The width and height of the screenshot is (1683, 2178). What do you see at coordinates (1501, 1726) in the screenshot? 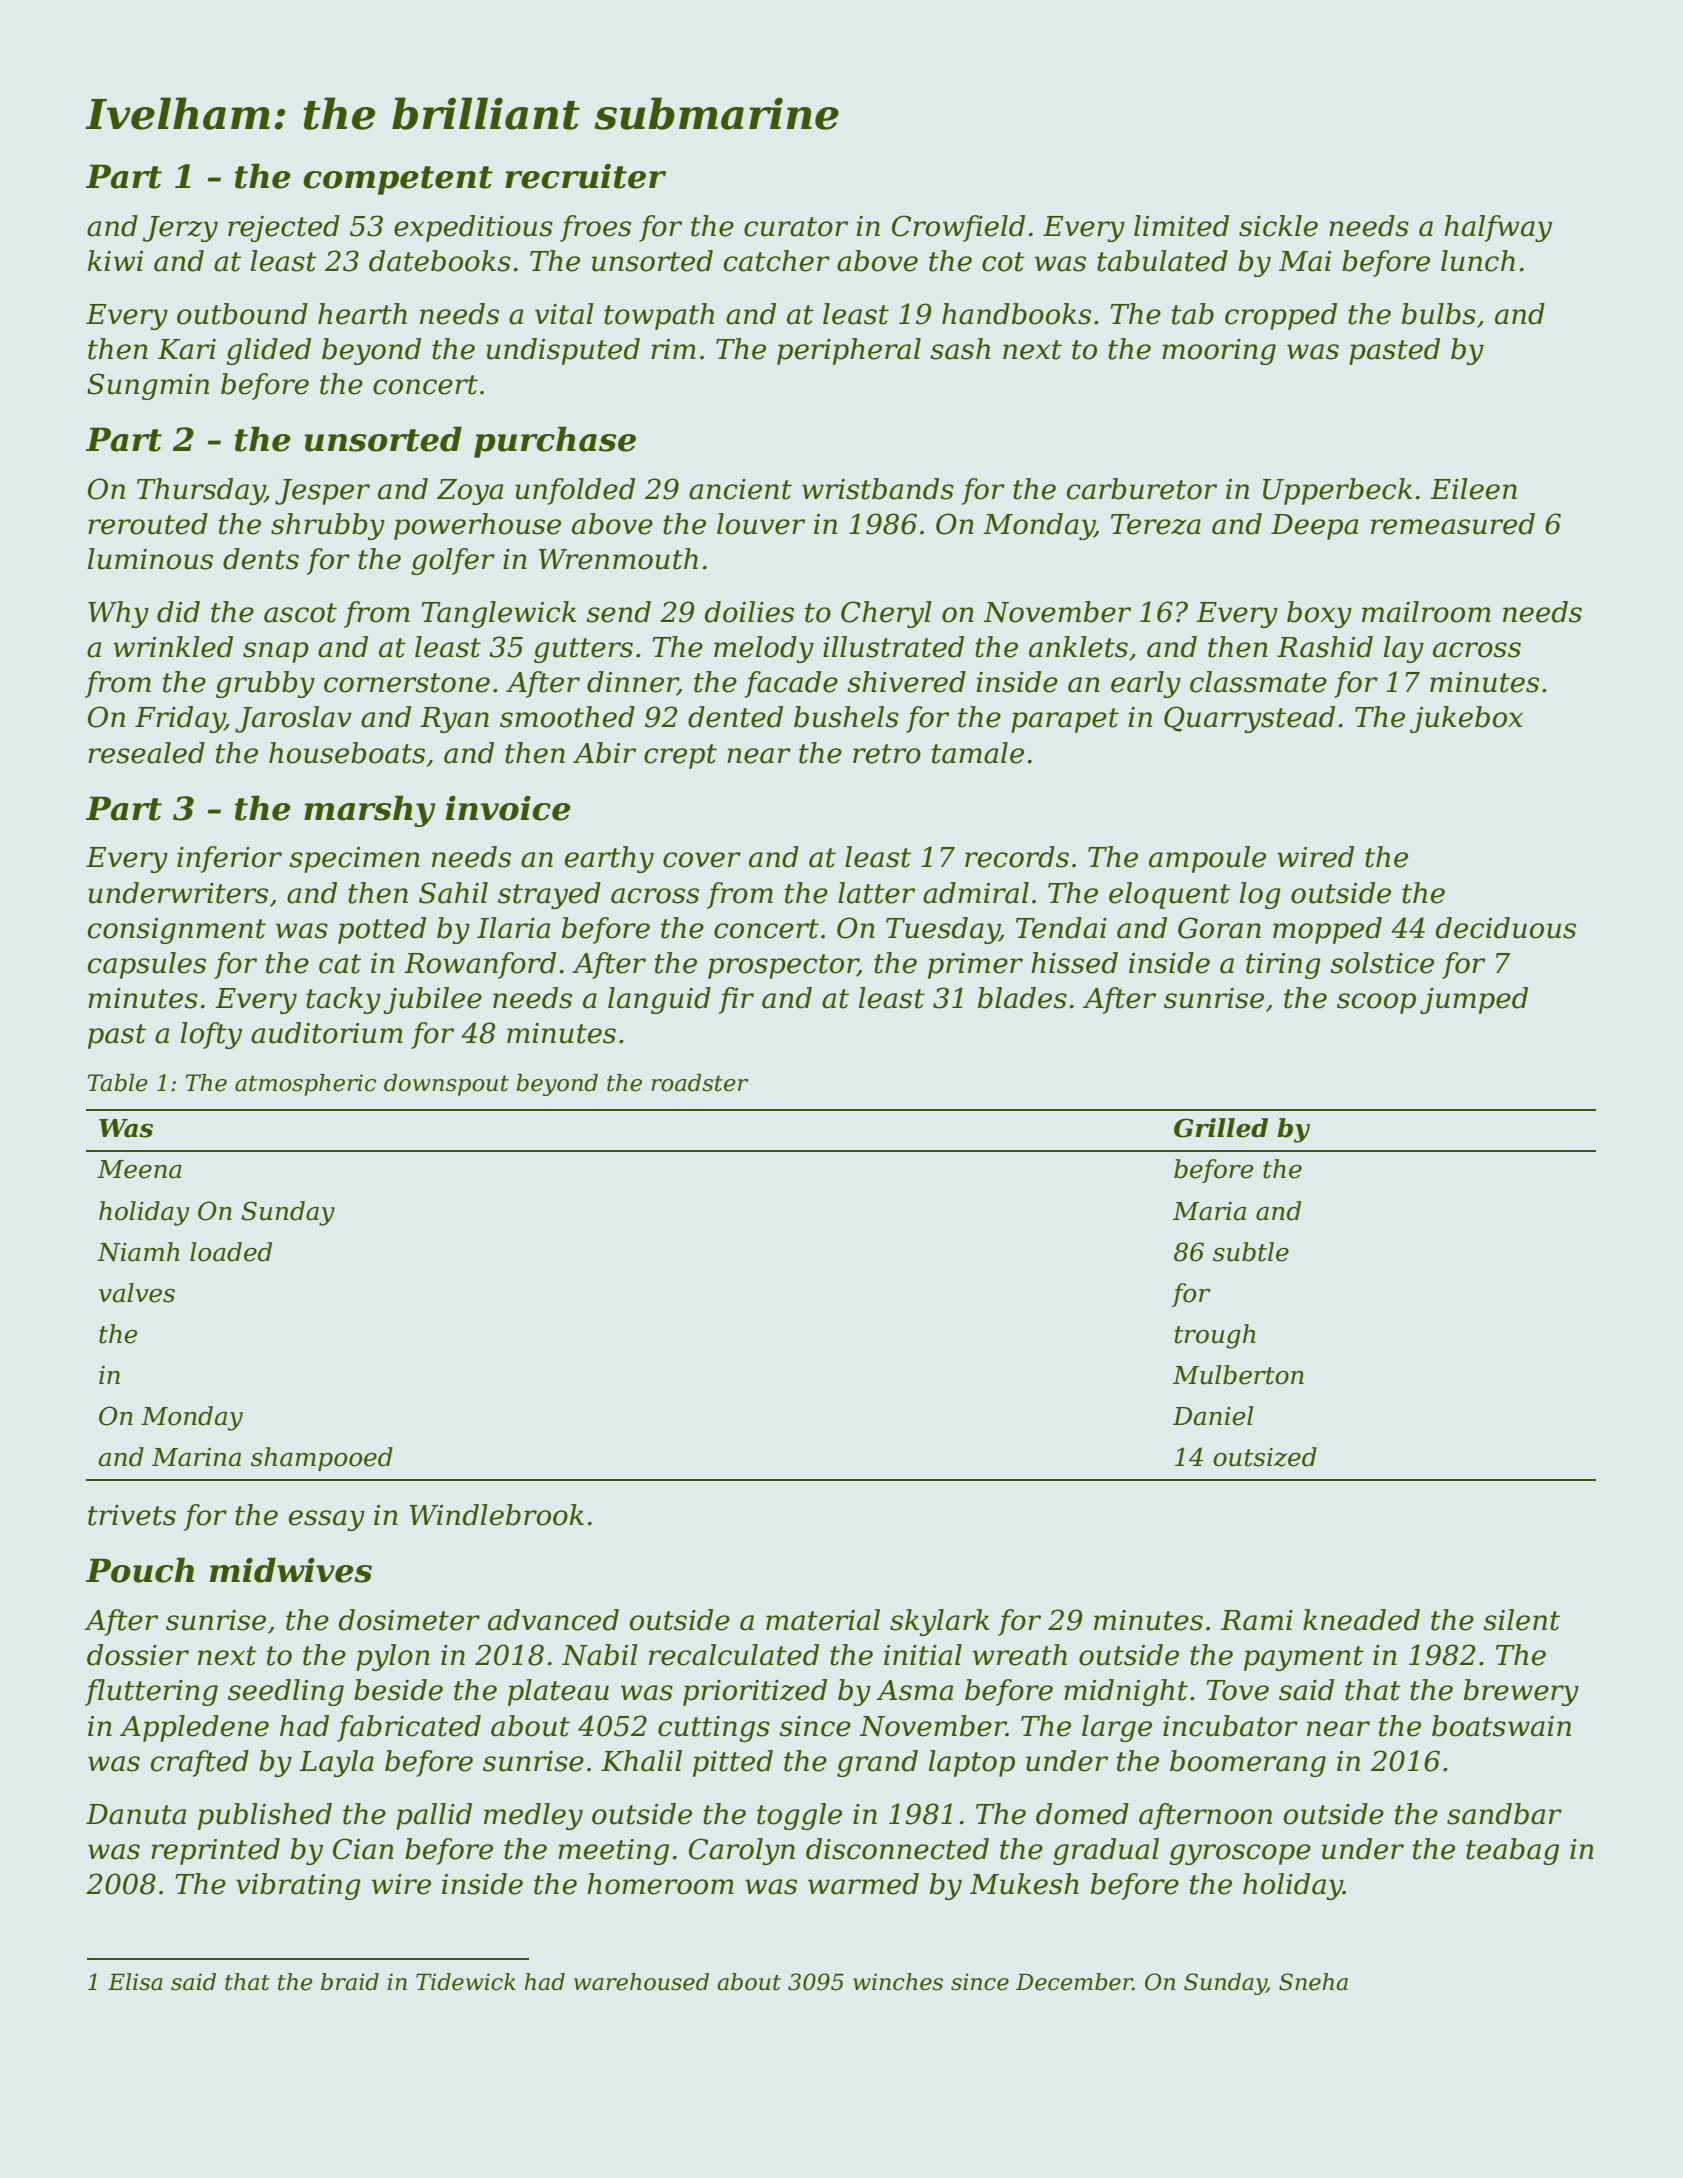
I see `boatswain` at bounding box center [1501, 1726].
